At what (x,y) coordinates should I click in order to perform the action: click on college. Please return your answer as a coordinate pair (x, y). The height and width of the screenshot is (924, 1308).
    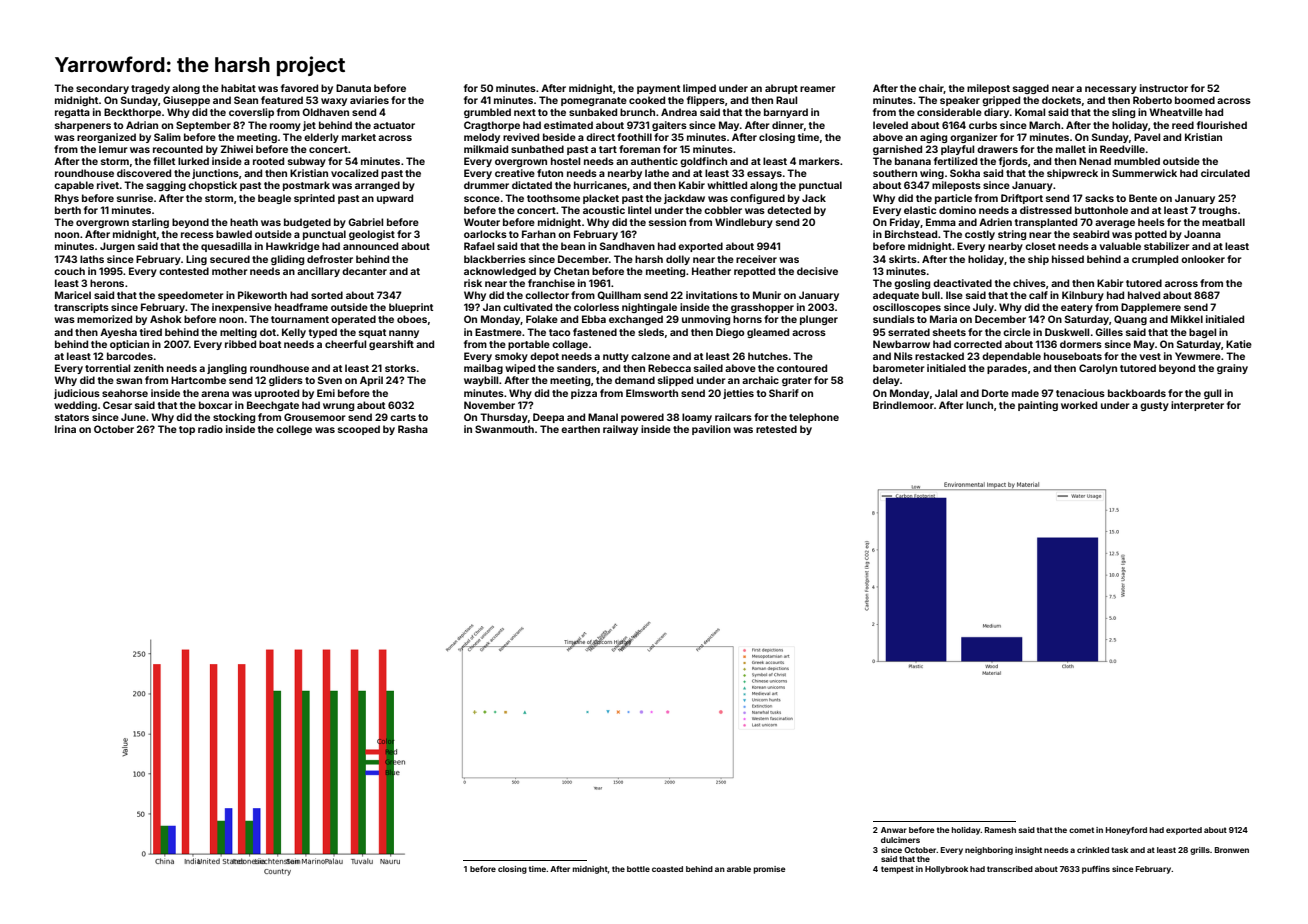
    Looking at the image, I should click on (294, 430).
